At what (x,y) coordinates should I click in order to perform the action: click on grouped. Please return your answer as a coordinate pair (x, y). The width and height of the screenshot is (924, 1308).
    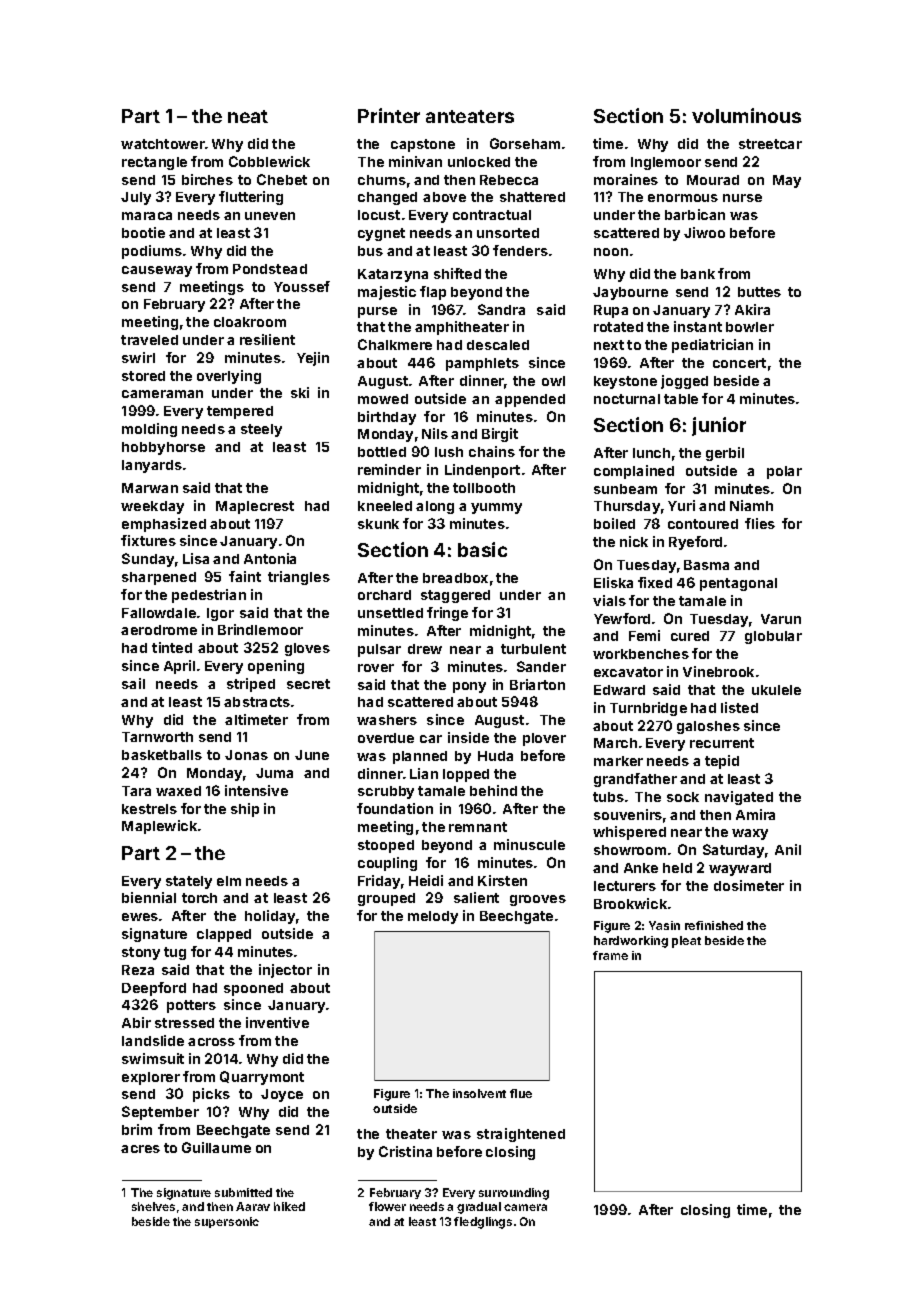
    Looking at the image, I should click on (386, 899).
